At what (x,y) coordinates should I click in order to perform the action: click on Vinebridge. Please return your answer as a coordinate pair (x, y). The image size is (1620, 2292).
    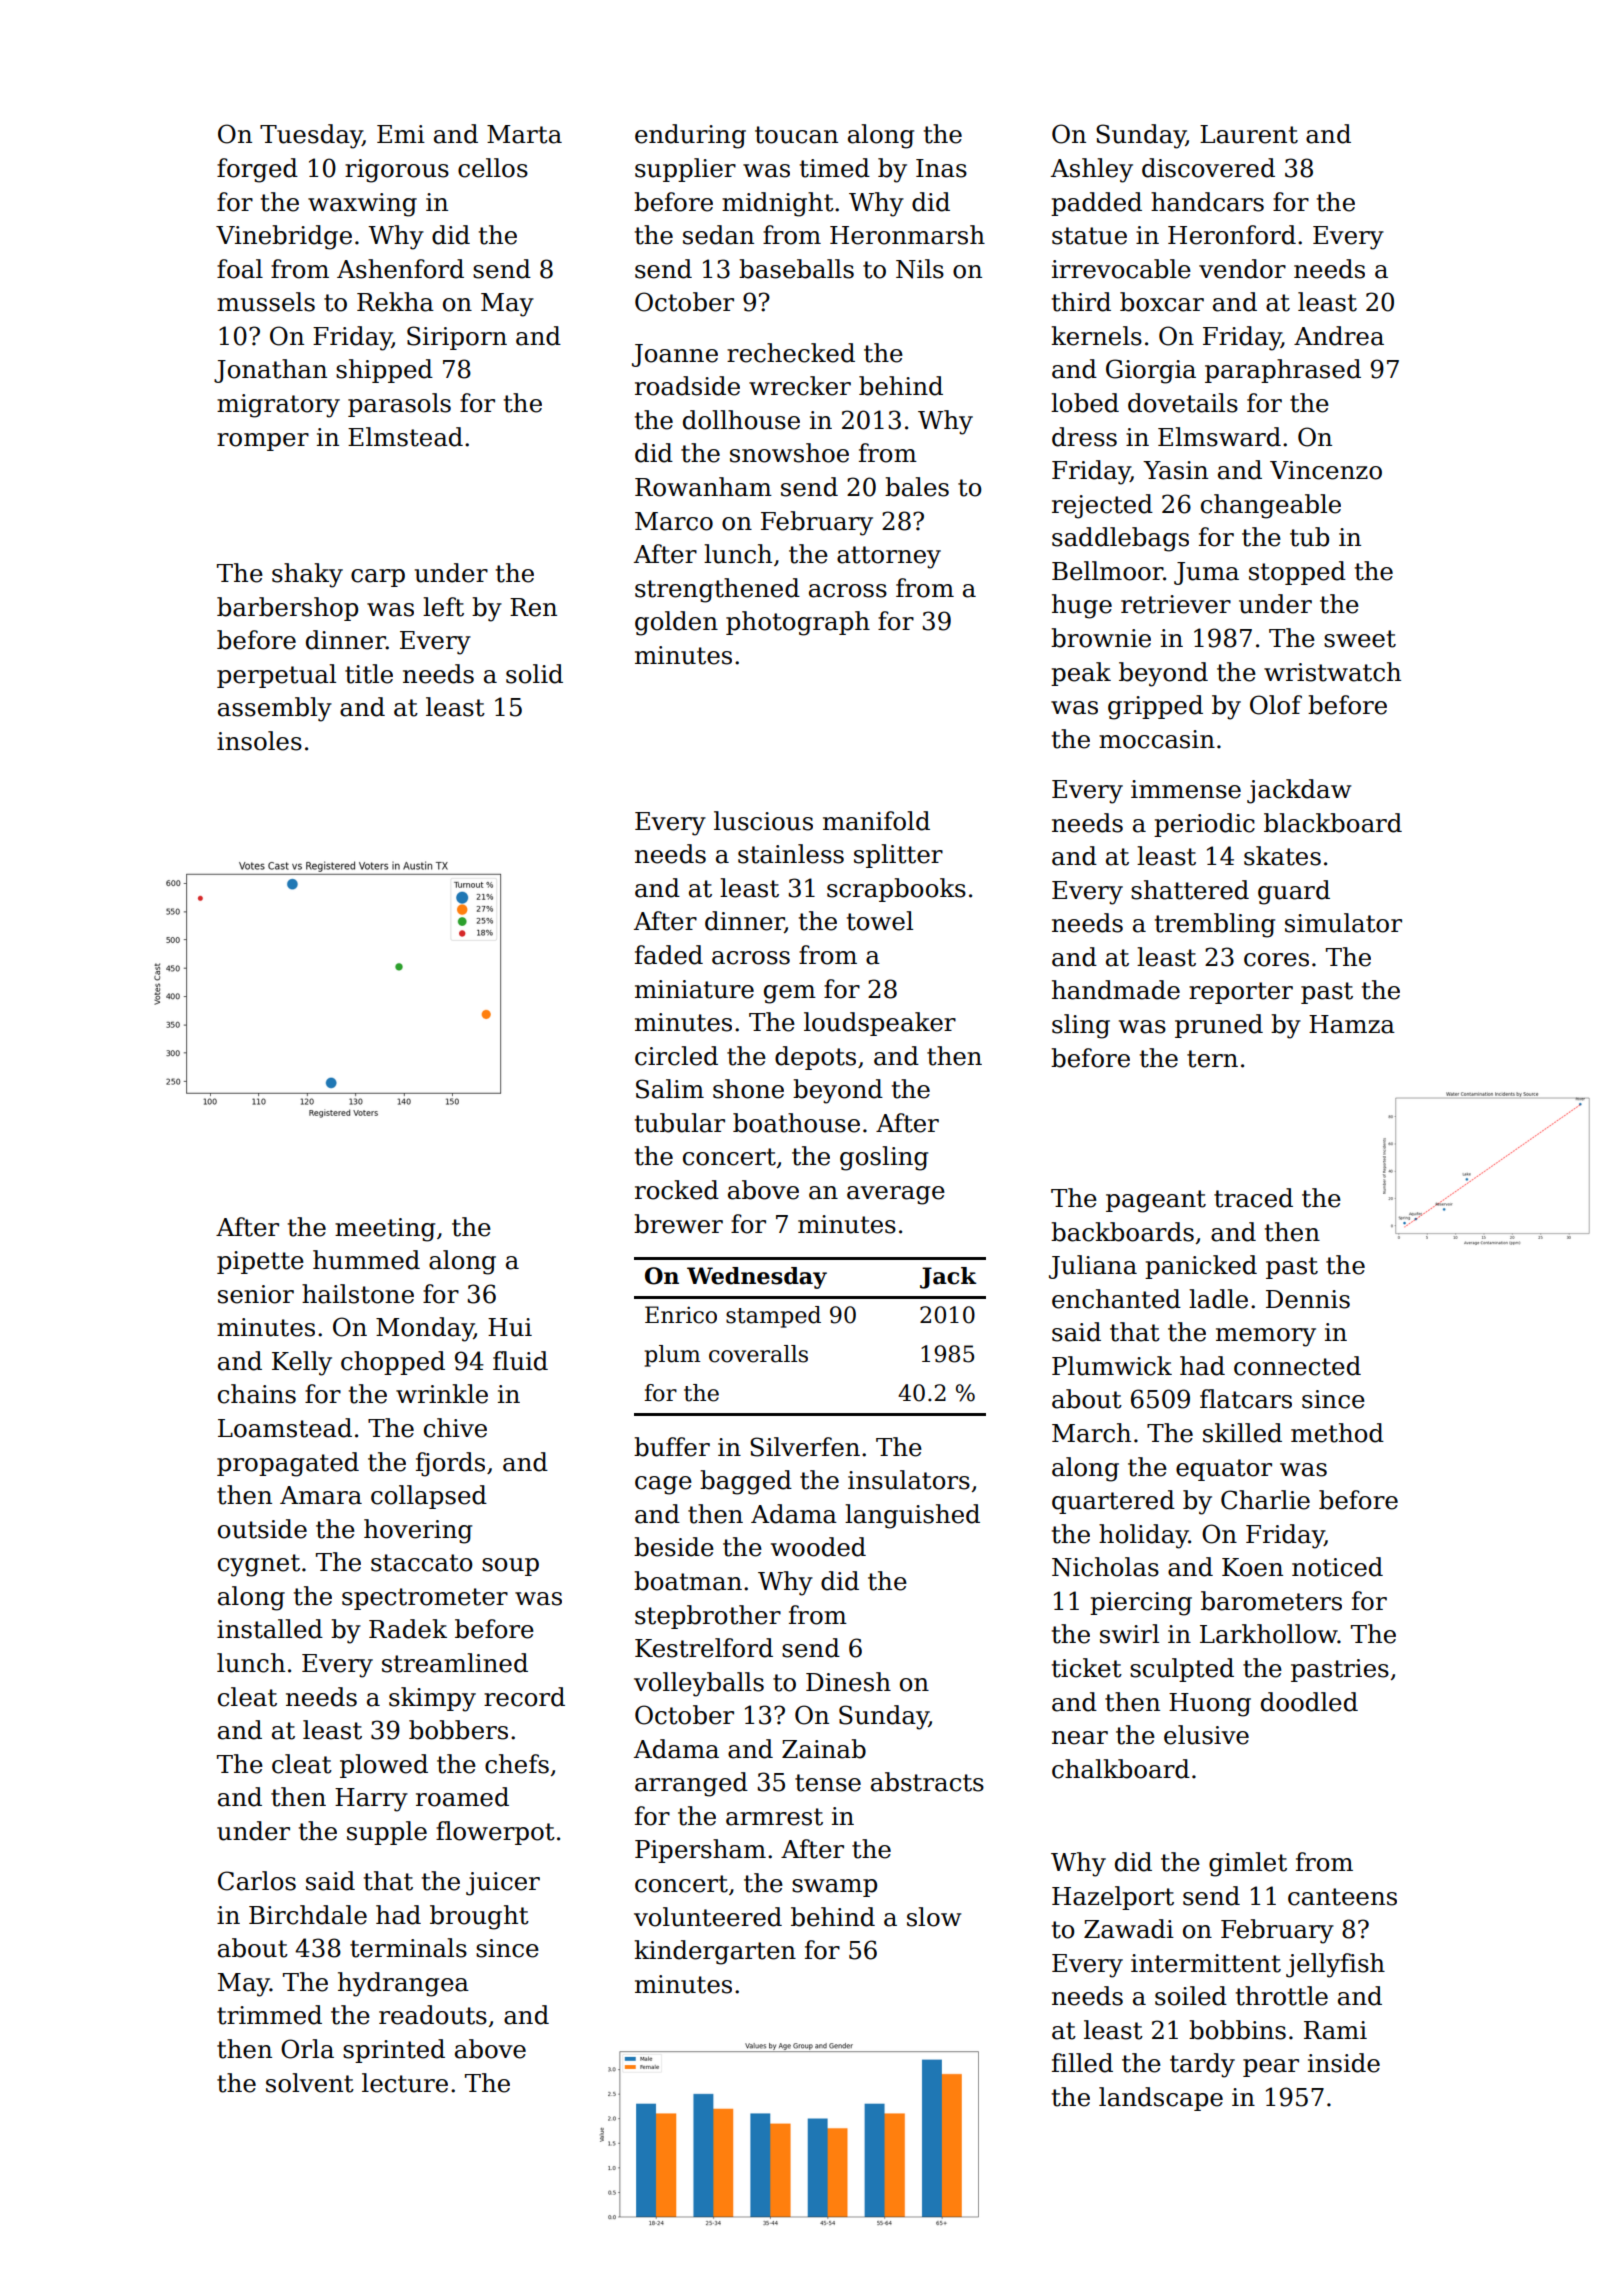
    Looking at the image, I should click on (284, 237).
